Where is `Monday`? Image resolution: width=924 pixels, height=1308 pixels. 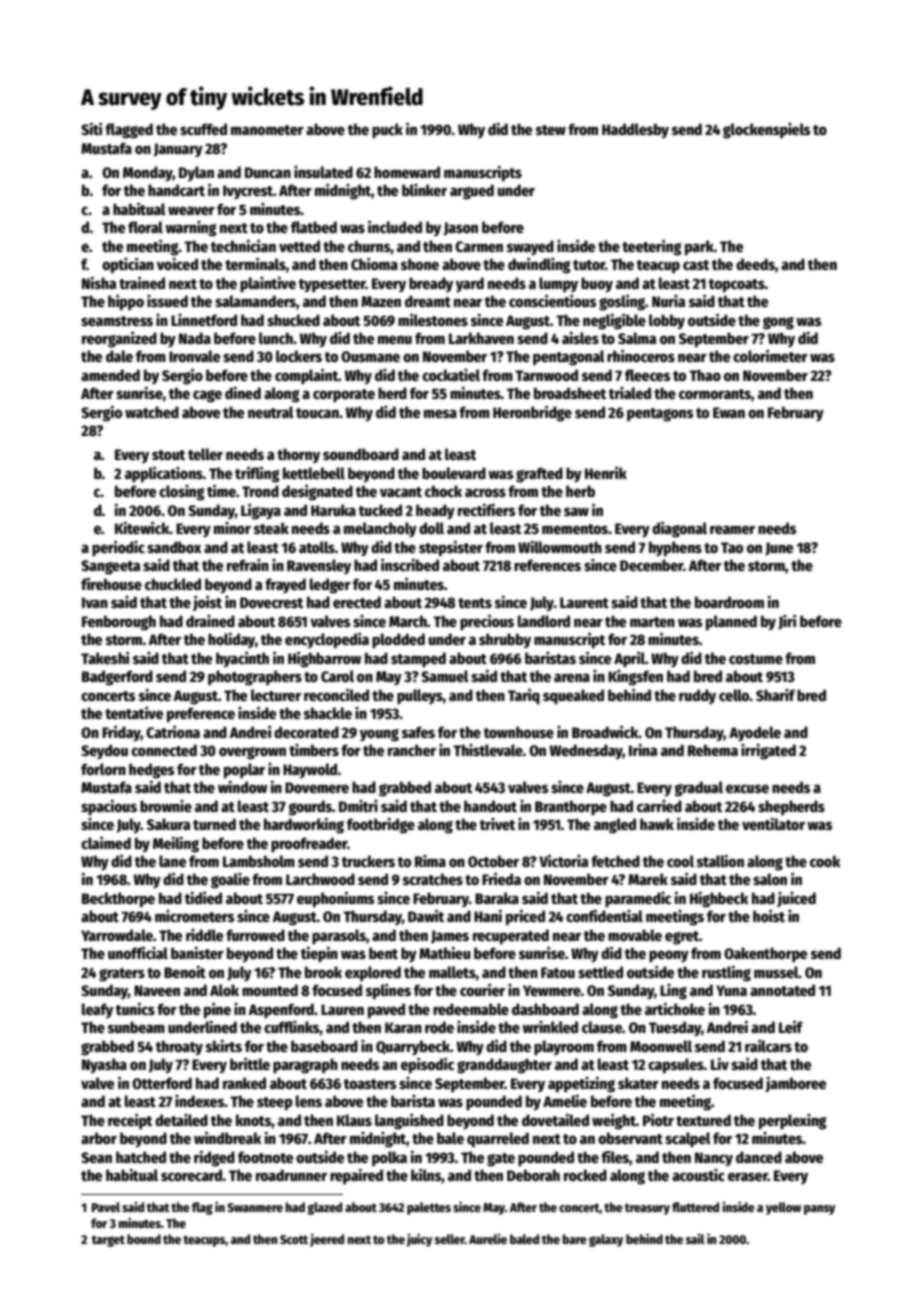
Monday is located at coordinates (148, 174).
